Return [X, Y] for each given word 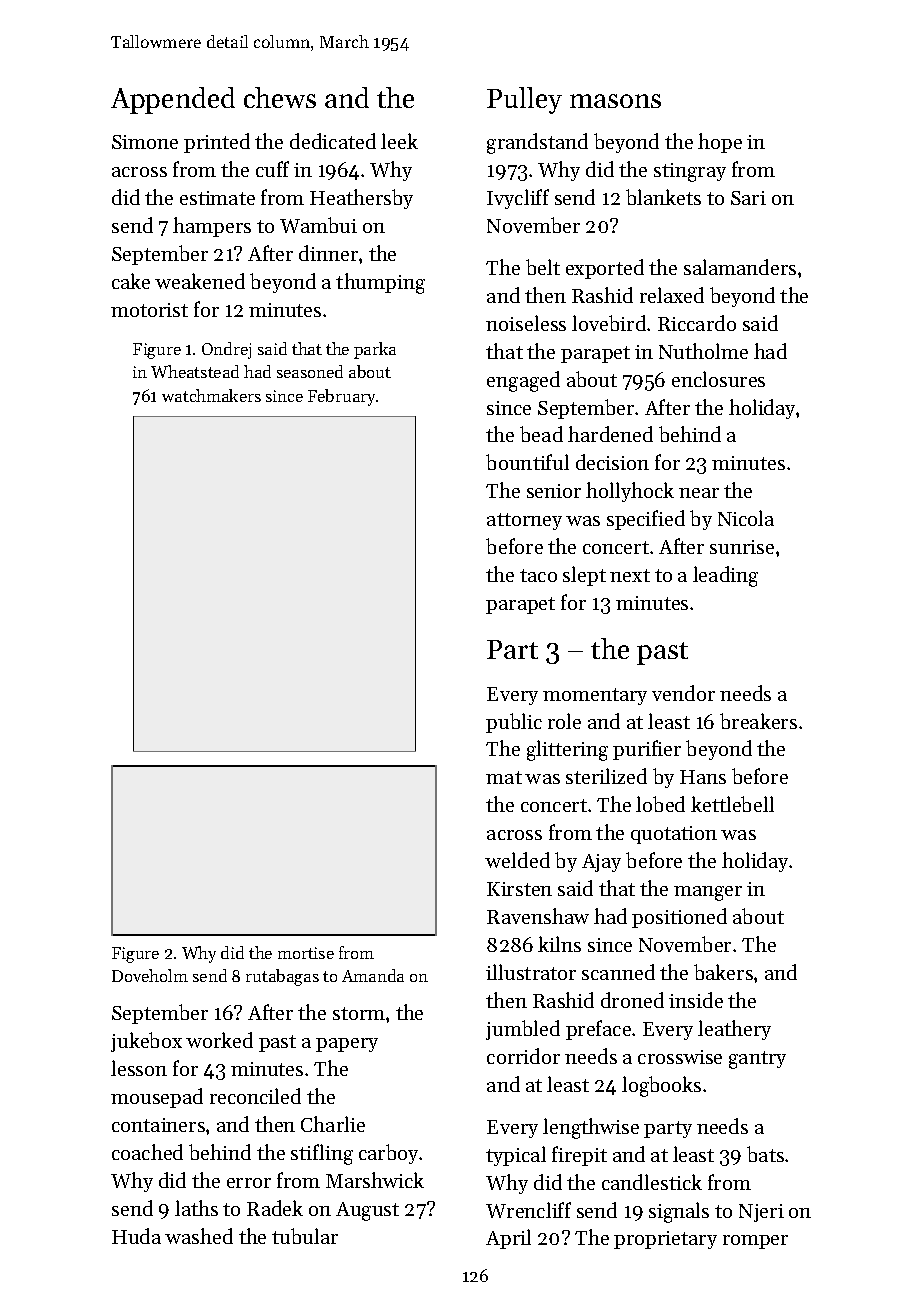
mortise [306, 953]
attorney [524, 521]
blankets [663, 197]
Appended [173, 100]
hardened [610, 434]
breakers [758, 721]
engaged [523, 381]
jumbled [523, 1030]
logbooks [661, 1086]
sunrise [742, 547]
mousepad [157, 1098]
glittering [567, 750]
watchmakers [211, 395]
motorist [149, 310]
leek [399, 141]
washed [199, 1236]
